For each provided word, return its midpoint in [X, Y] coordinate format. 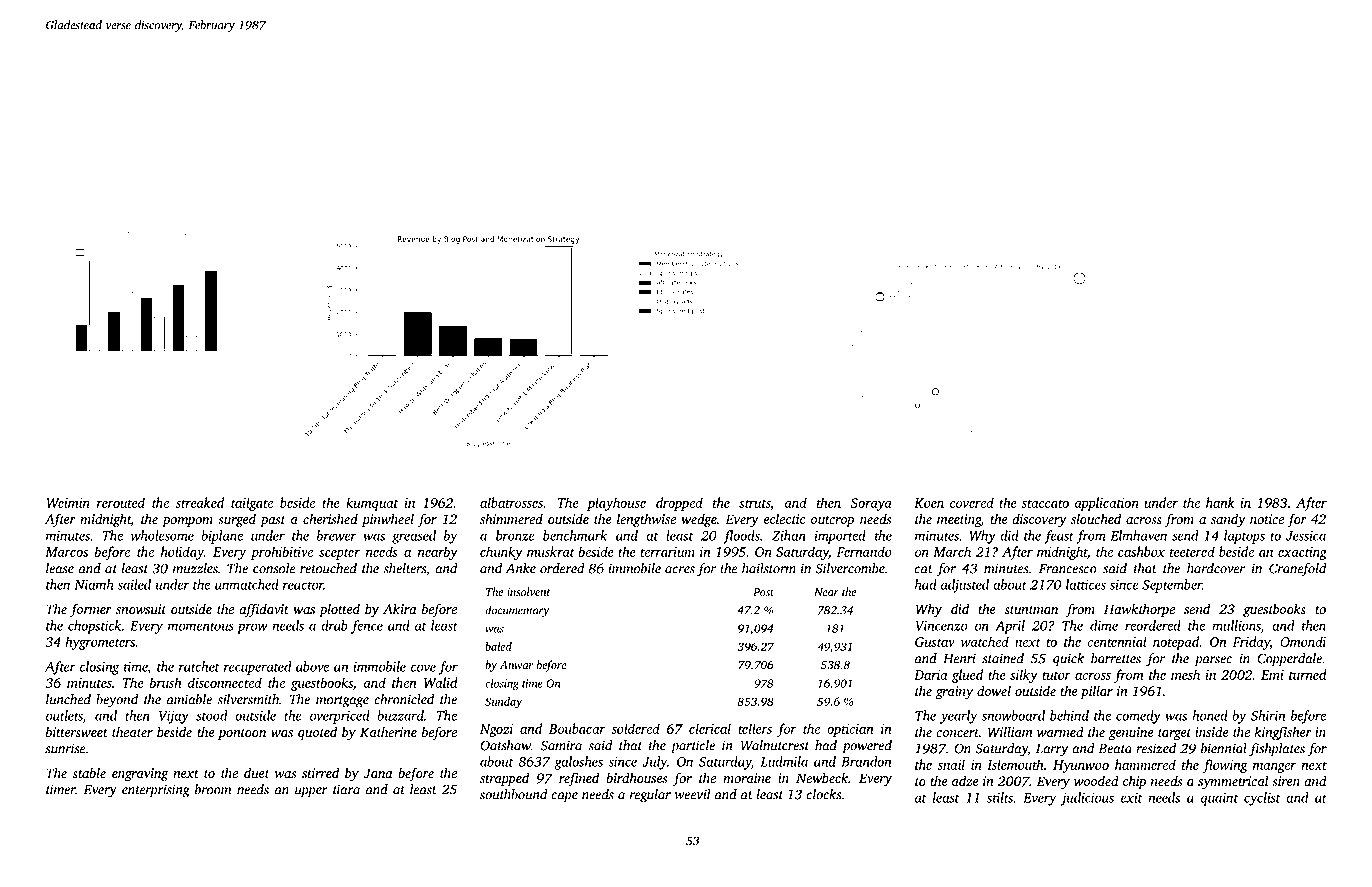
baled [498, 646]
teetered [1192, 551]
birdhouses [636, 778]
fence [367, 627]
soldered [635, 728]
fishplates [1277, 750]
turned [1308, 674]
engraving [140, 775]
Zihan [789, 535]
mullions [1236, 625]
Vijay [174, 717]
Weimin [68, 503]
